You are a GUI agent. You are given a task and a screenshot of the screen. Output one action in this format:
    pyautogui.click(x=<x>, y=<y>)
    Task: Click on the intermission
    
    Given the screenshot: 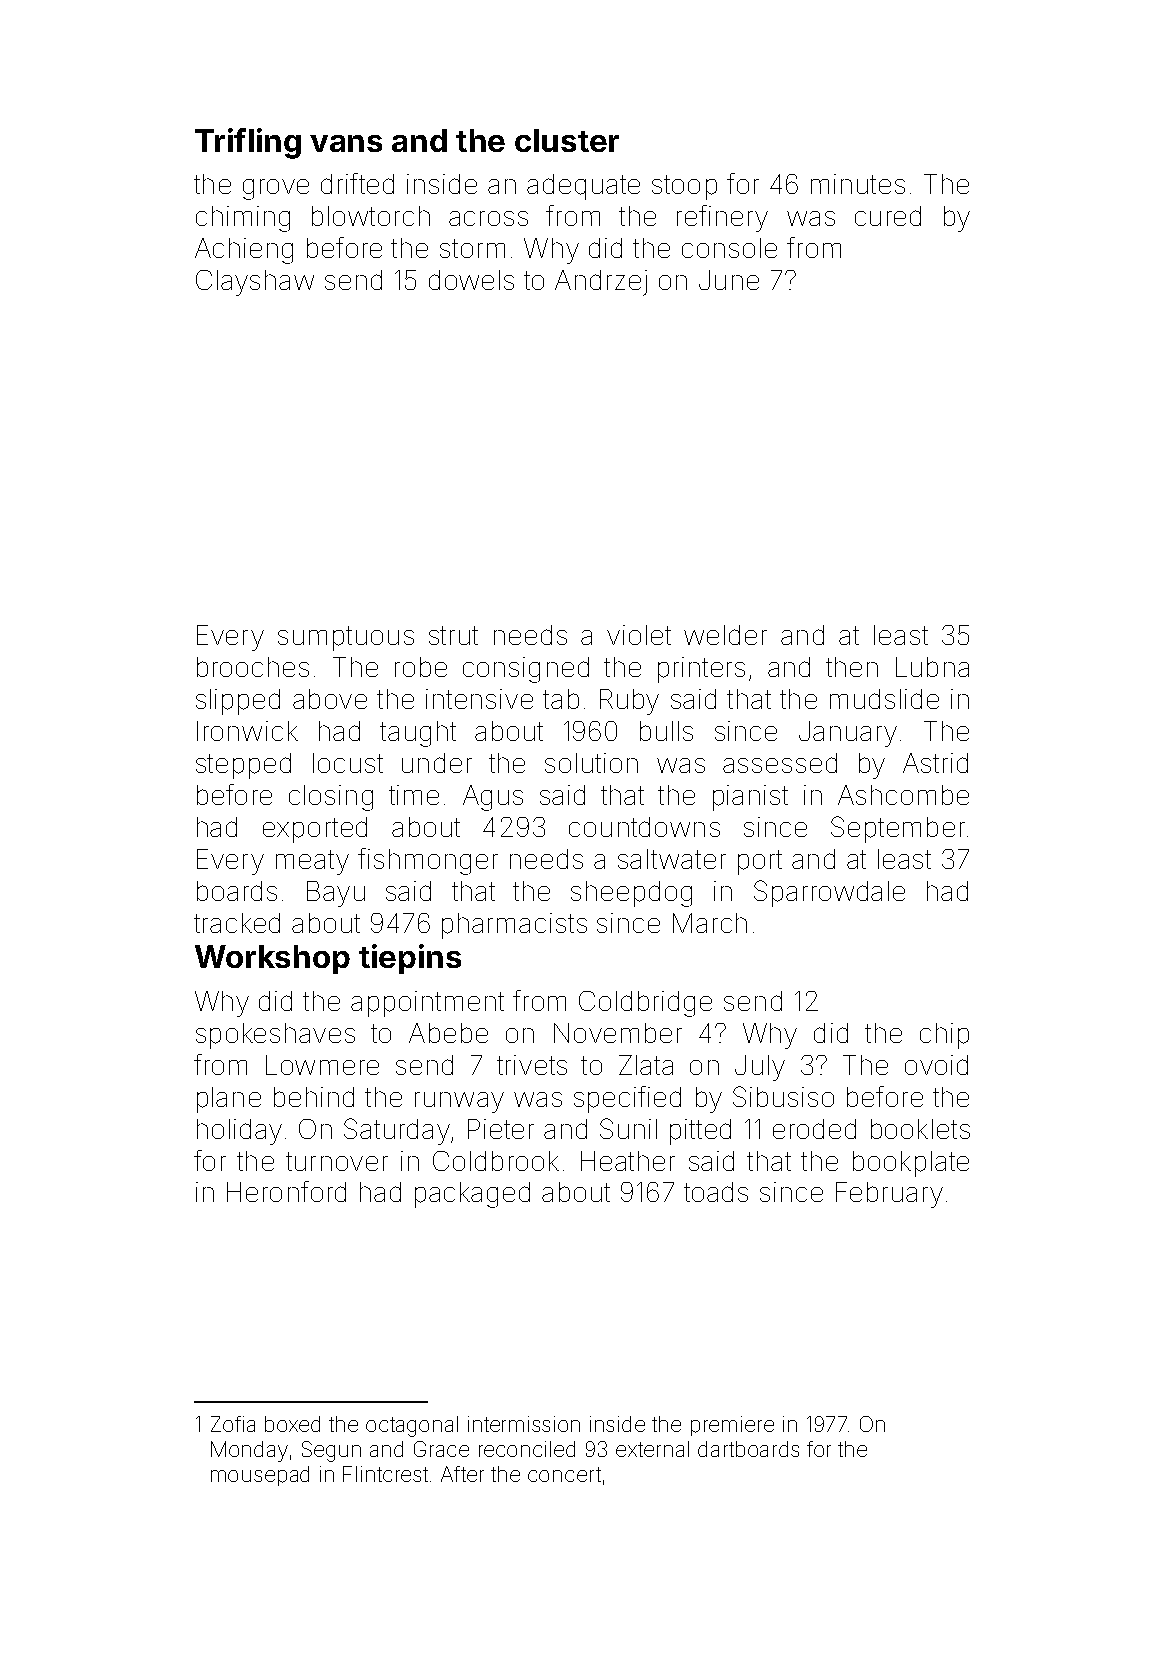 What is the action you would take?
    pyautogui.click(x=524, y=1424)
